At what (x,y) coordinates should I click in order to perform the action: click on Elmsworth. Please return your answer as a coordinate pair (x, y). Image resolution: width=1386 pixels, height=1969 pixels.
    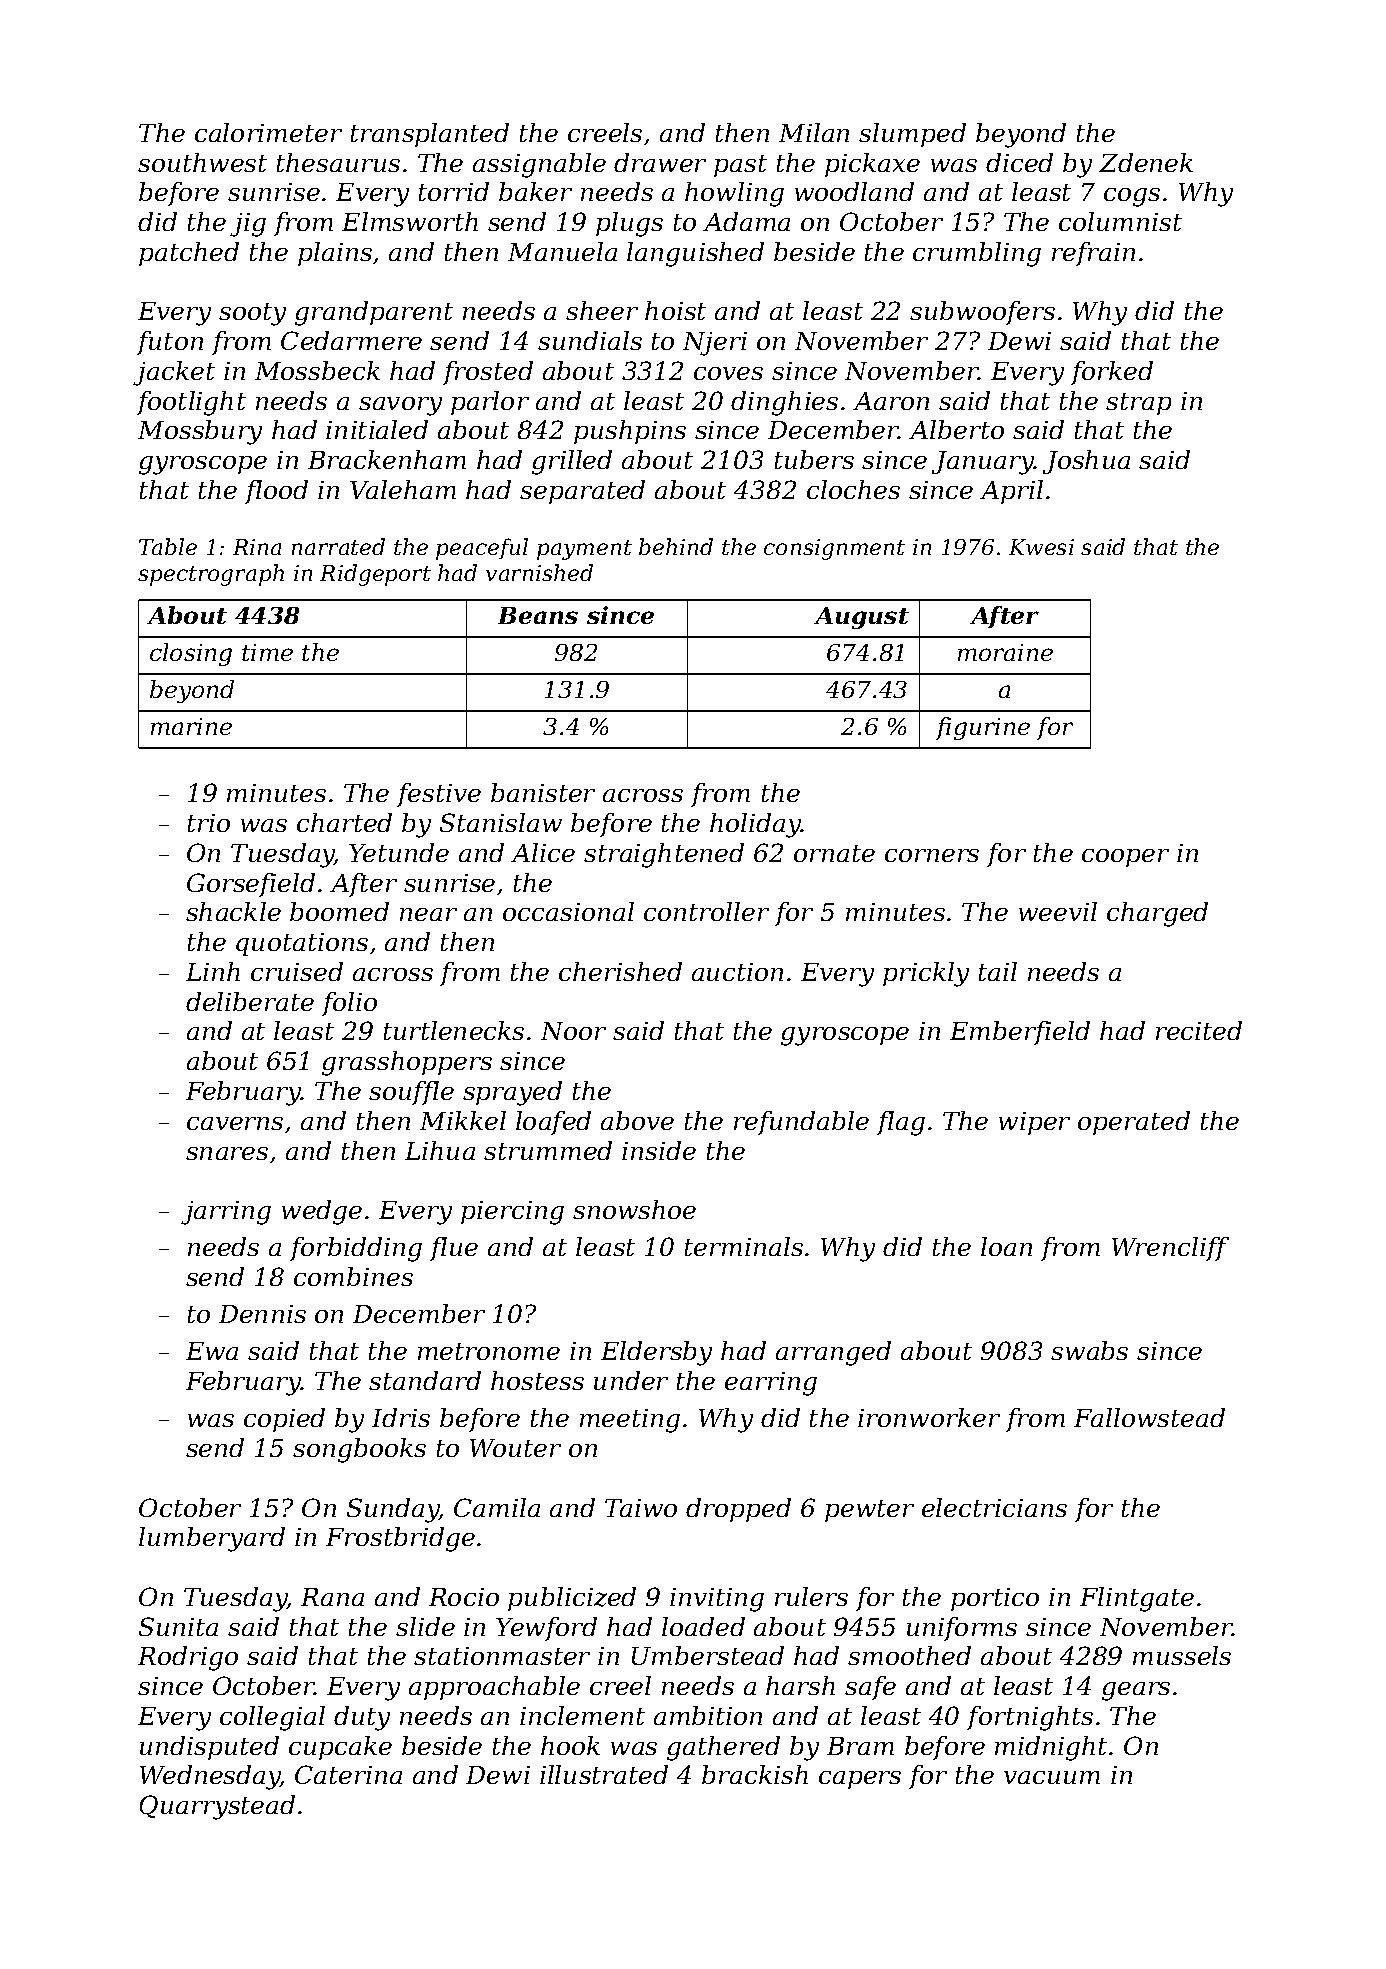
    Looking at the image, I should click on (410, 221).
